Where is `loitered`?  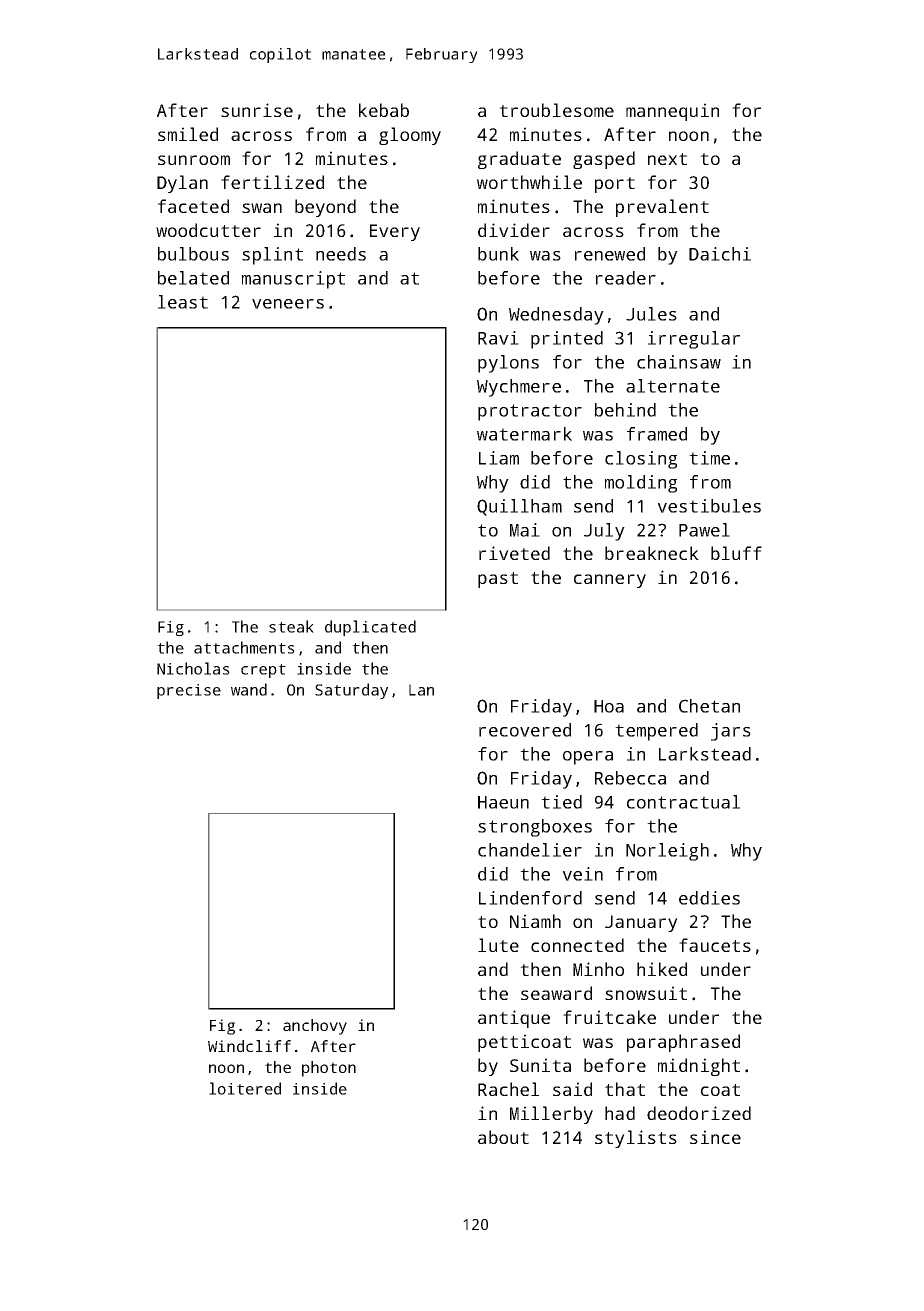
loitered is located at coordinates (245, 1088).
